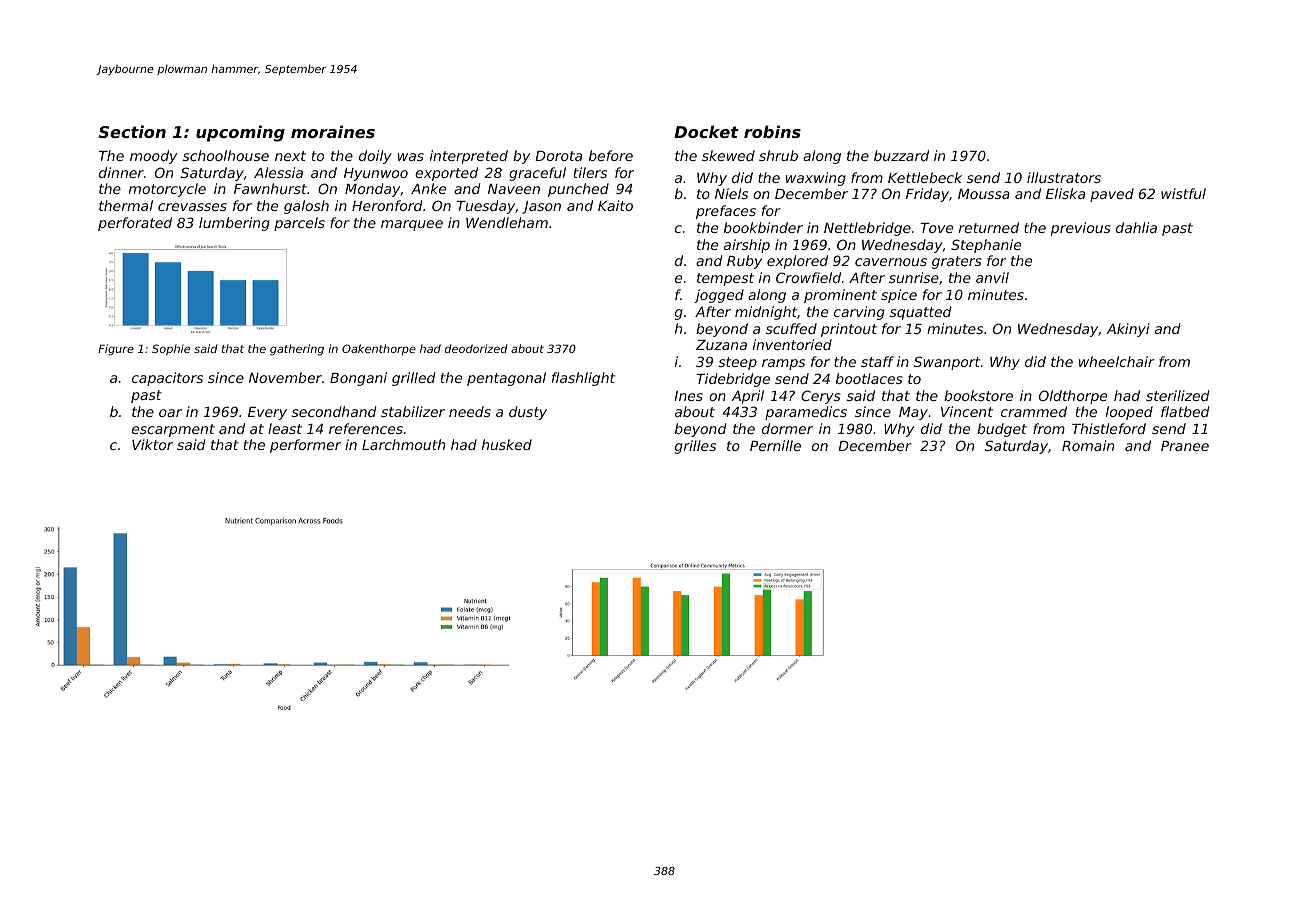 The image size is (1308, 924). What do you see at coordinates (379, 350) in the page?
I see `Oakenthorpe` at bounding box center [379, 350].
